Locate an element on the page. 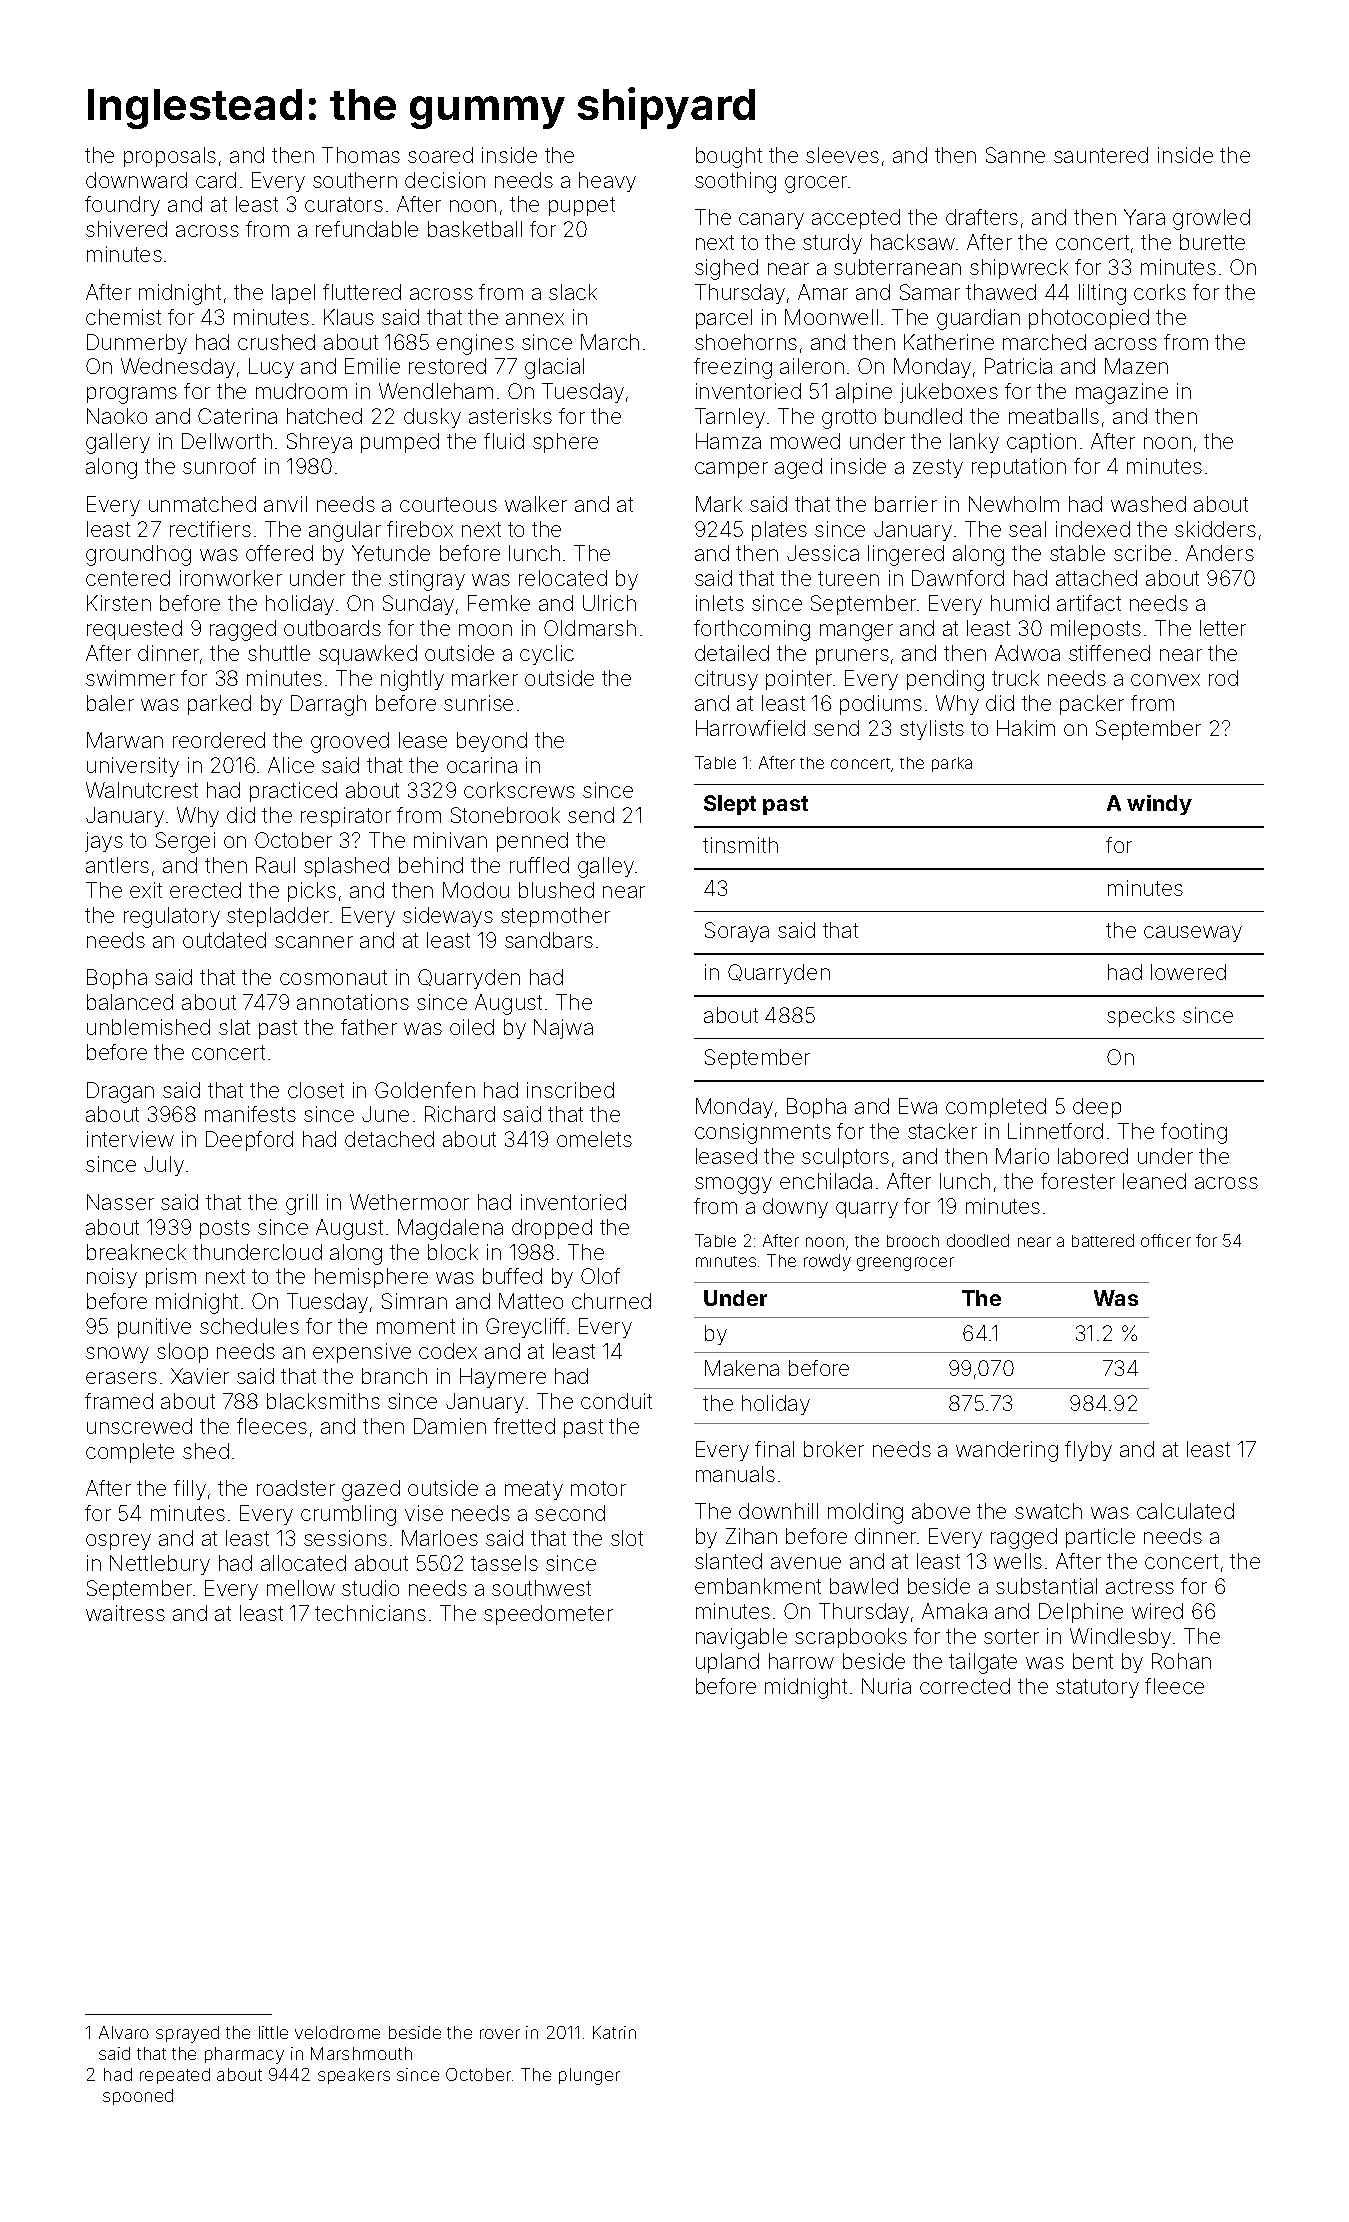 The image size is (1349, 2222). growled is located at coordinates (1211, 219).
